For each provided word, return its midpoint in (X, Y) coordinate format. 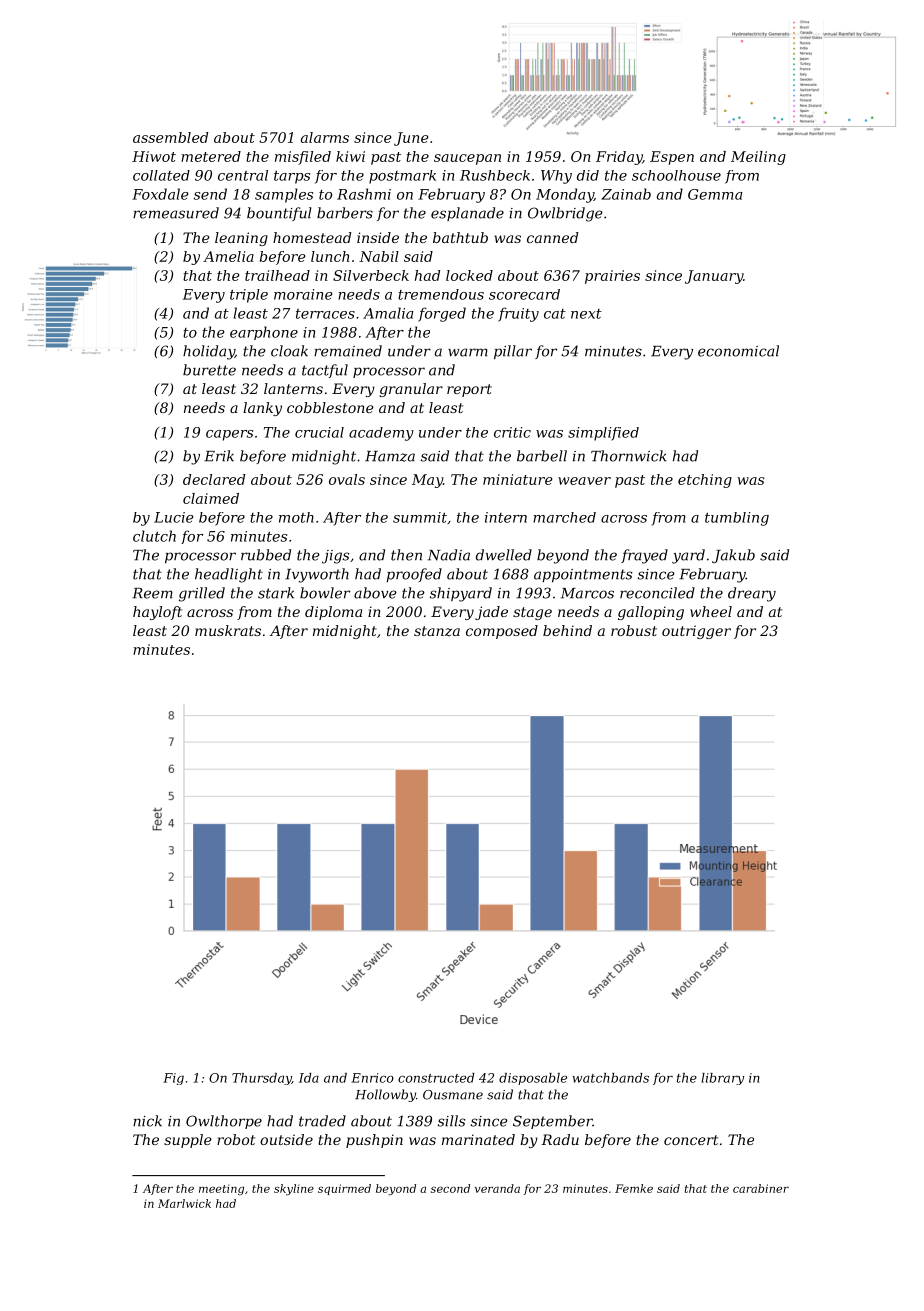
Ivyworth (317, 575)
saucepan (467, 159)
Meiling (758, 158)
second (450, 1188)
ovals (347, 479)
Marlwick (184, 1203)
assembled (170, 137)
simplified (603, 434)
